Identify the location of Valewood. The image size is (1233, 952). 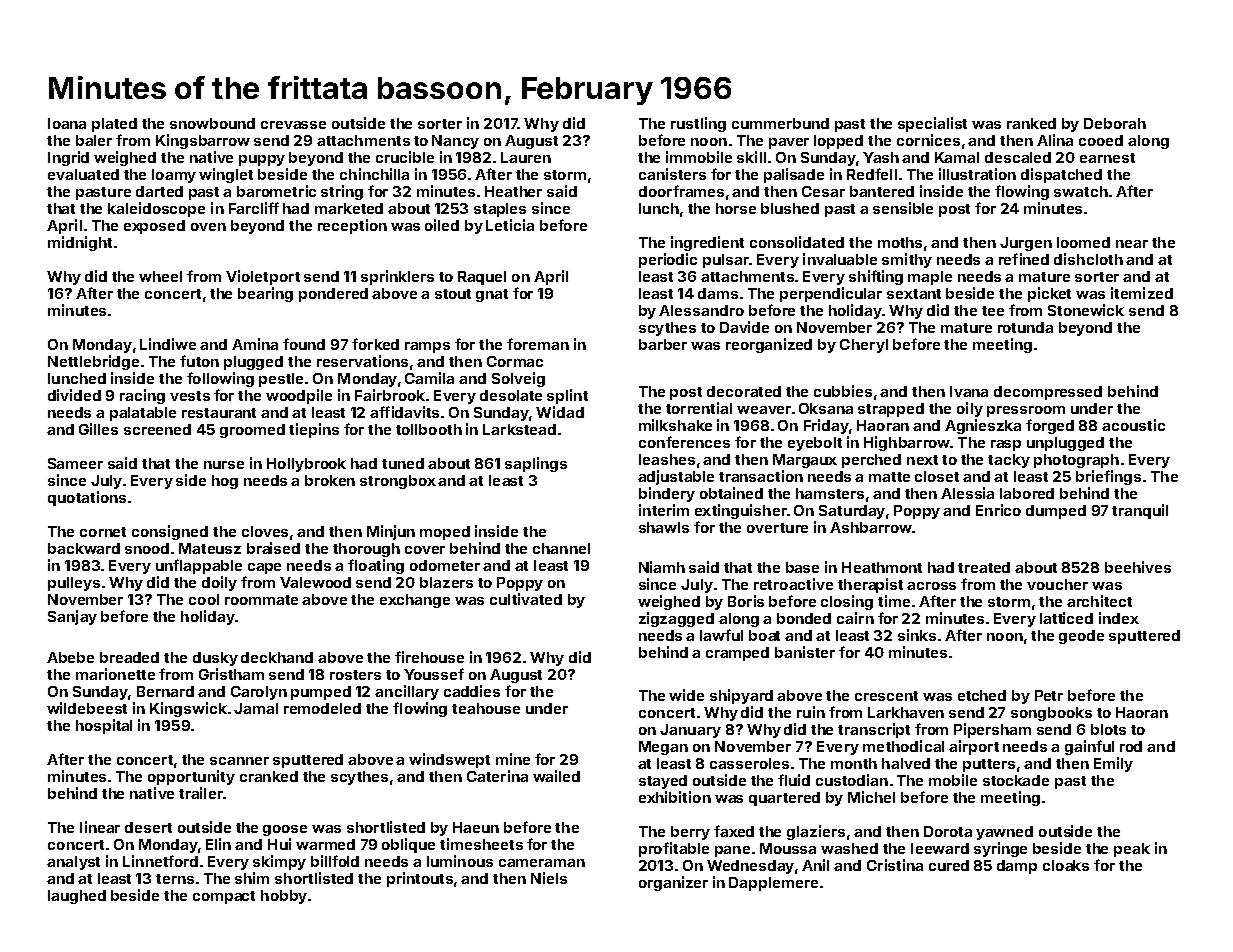
(315, 582).
